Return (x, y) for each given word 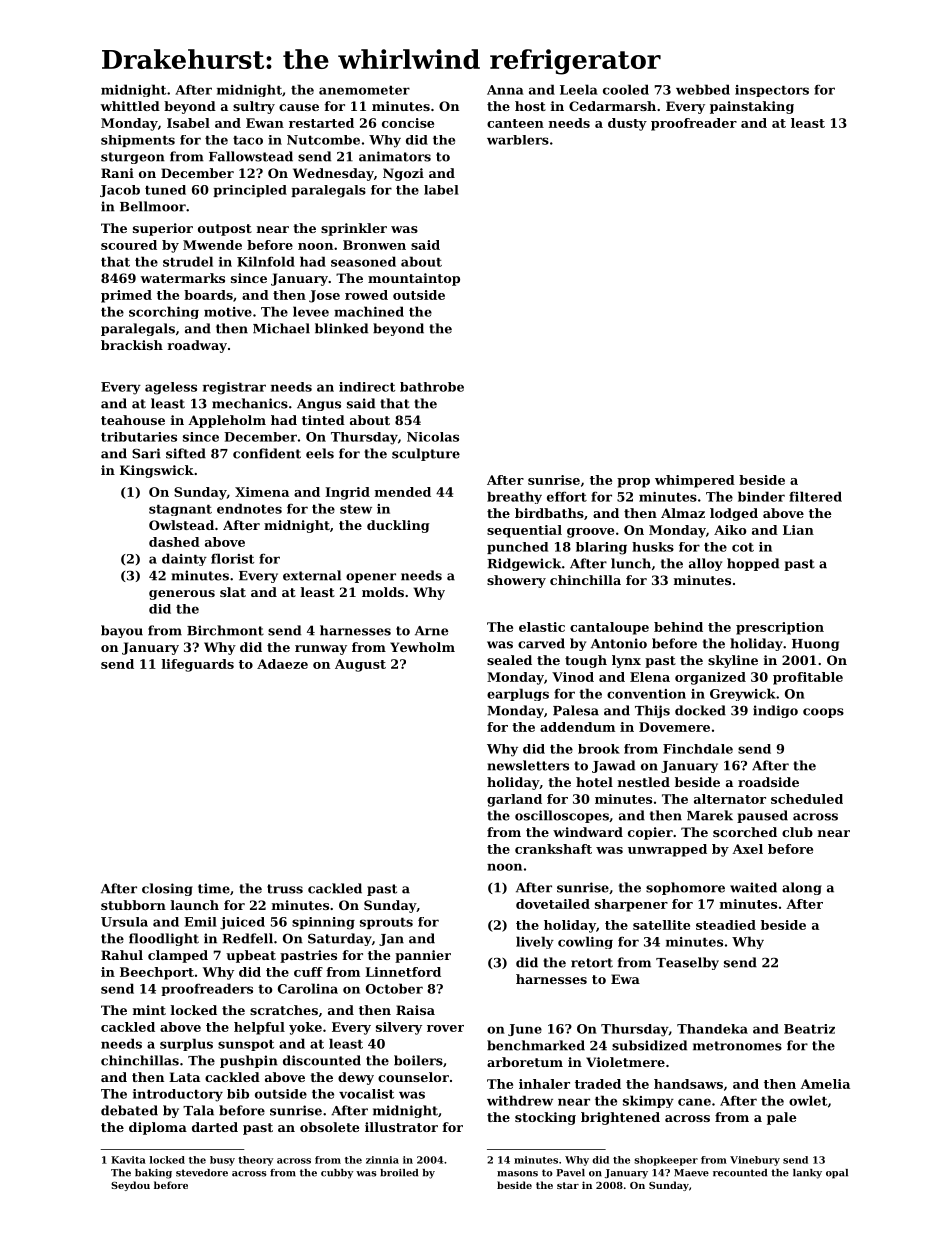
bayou (122, 631)
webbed (703, 89)
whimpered (695, 481)
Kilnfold (266, 261)
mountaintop (414, 279)
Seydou (130, 1186)
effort (567, 497)
